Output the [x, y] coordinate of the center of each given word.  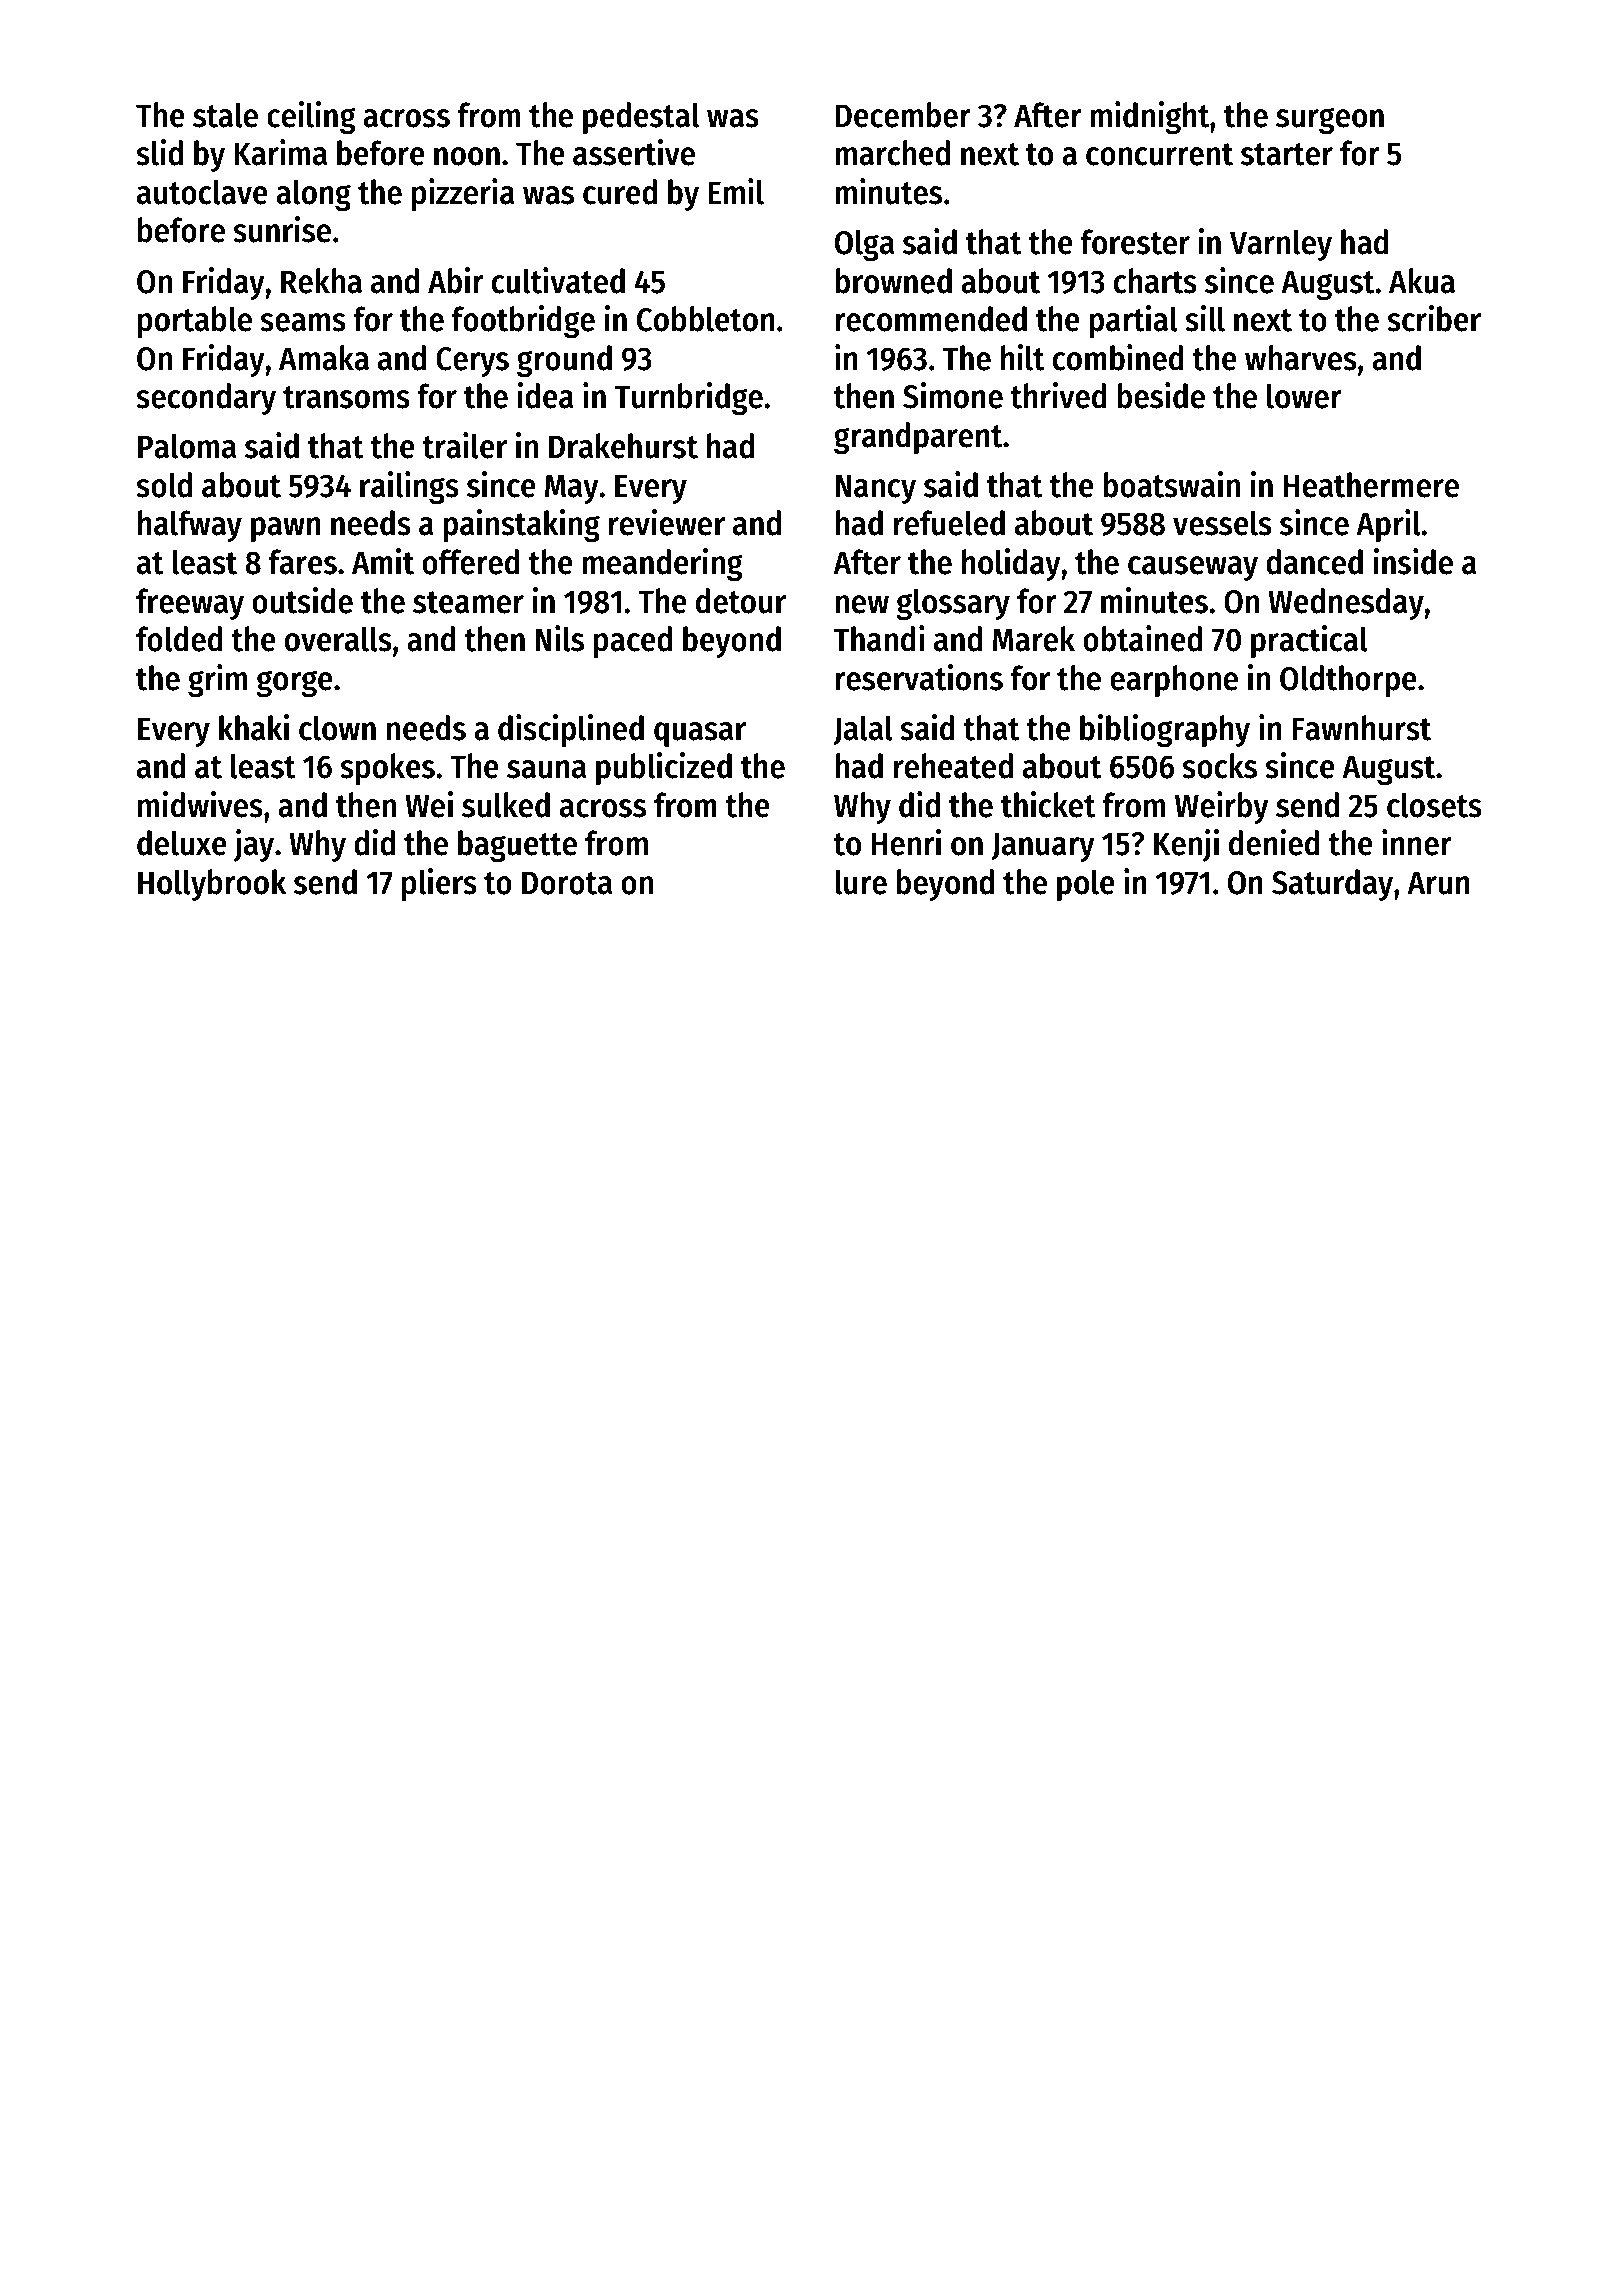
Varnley [1281, 245]
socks [1219, 766]
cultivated [558, 280]
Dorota [567, 883]
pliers [439, 884]
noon [467, 156]
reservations [919, 677]
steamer [468, 602]
